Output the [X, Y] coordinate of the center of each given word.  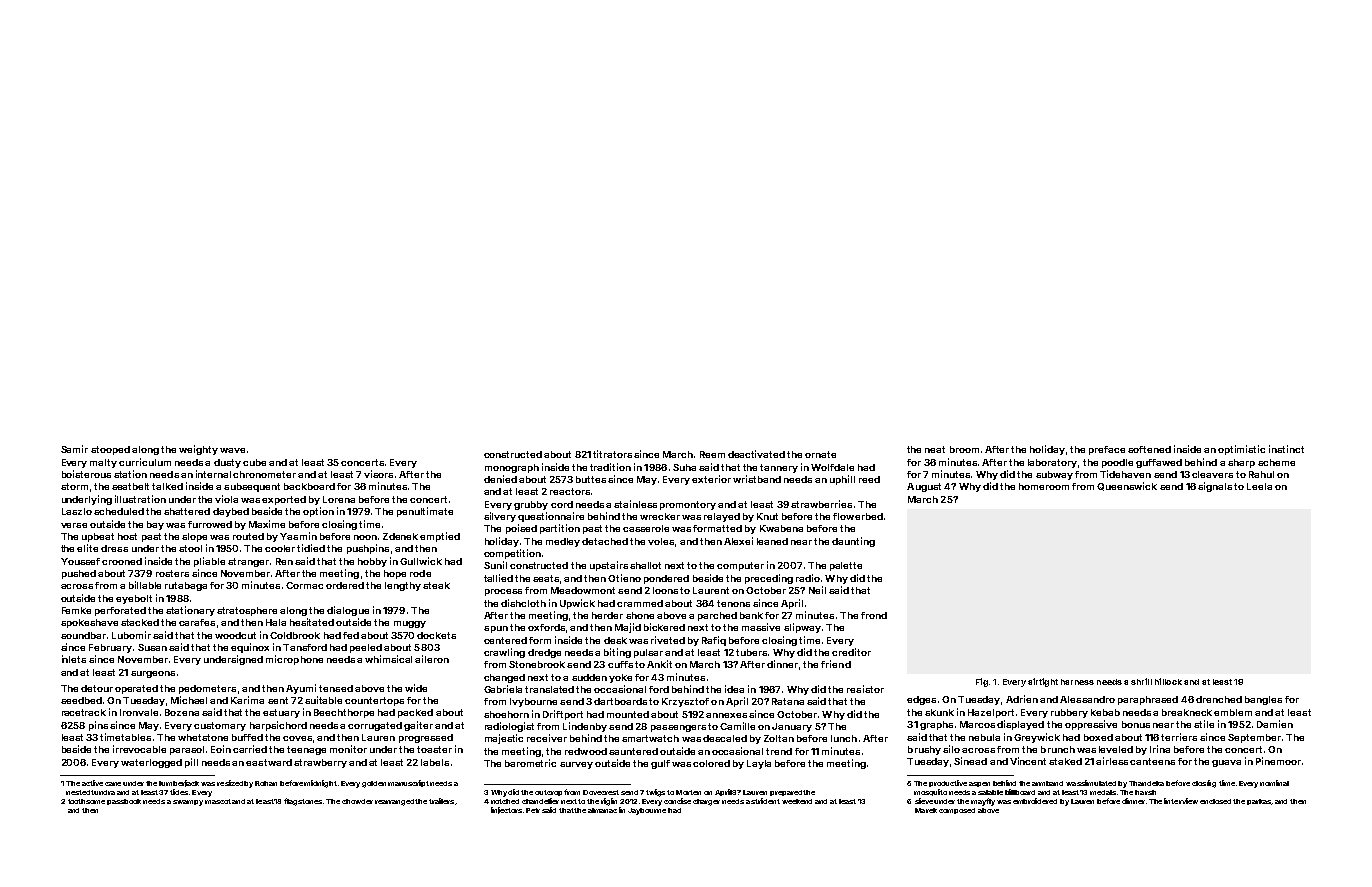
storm [74, 486]
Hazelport [991, 713]
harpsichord [278, 726]
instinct [1286, 449]
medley [563, 542]
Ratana [788, 701]
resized [230, 783]
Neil [817, 590]
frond [874, 615]
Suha [684, 467]
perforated [120, 611]
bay [155, 525]
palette [846, 566]
